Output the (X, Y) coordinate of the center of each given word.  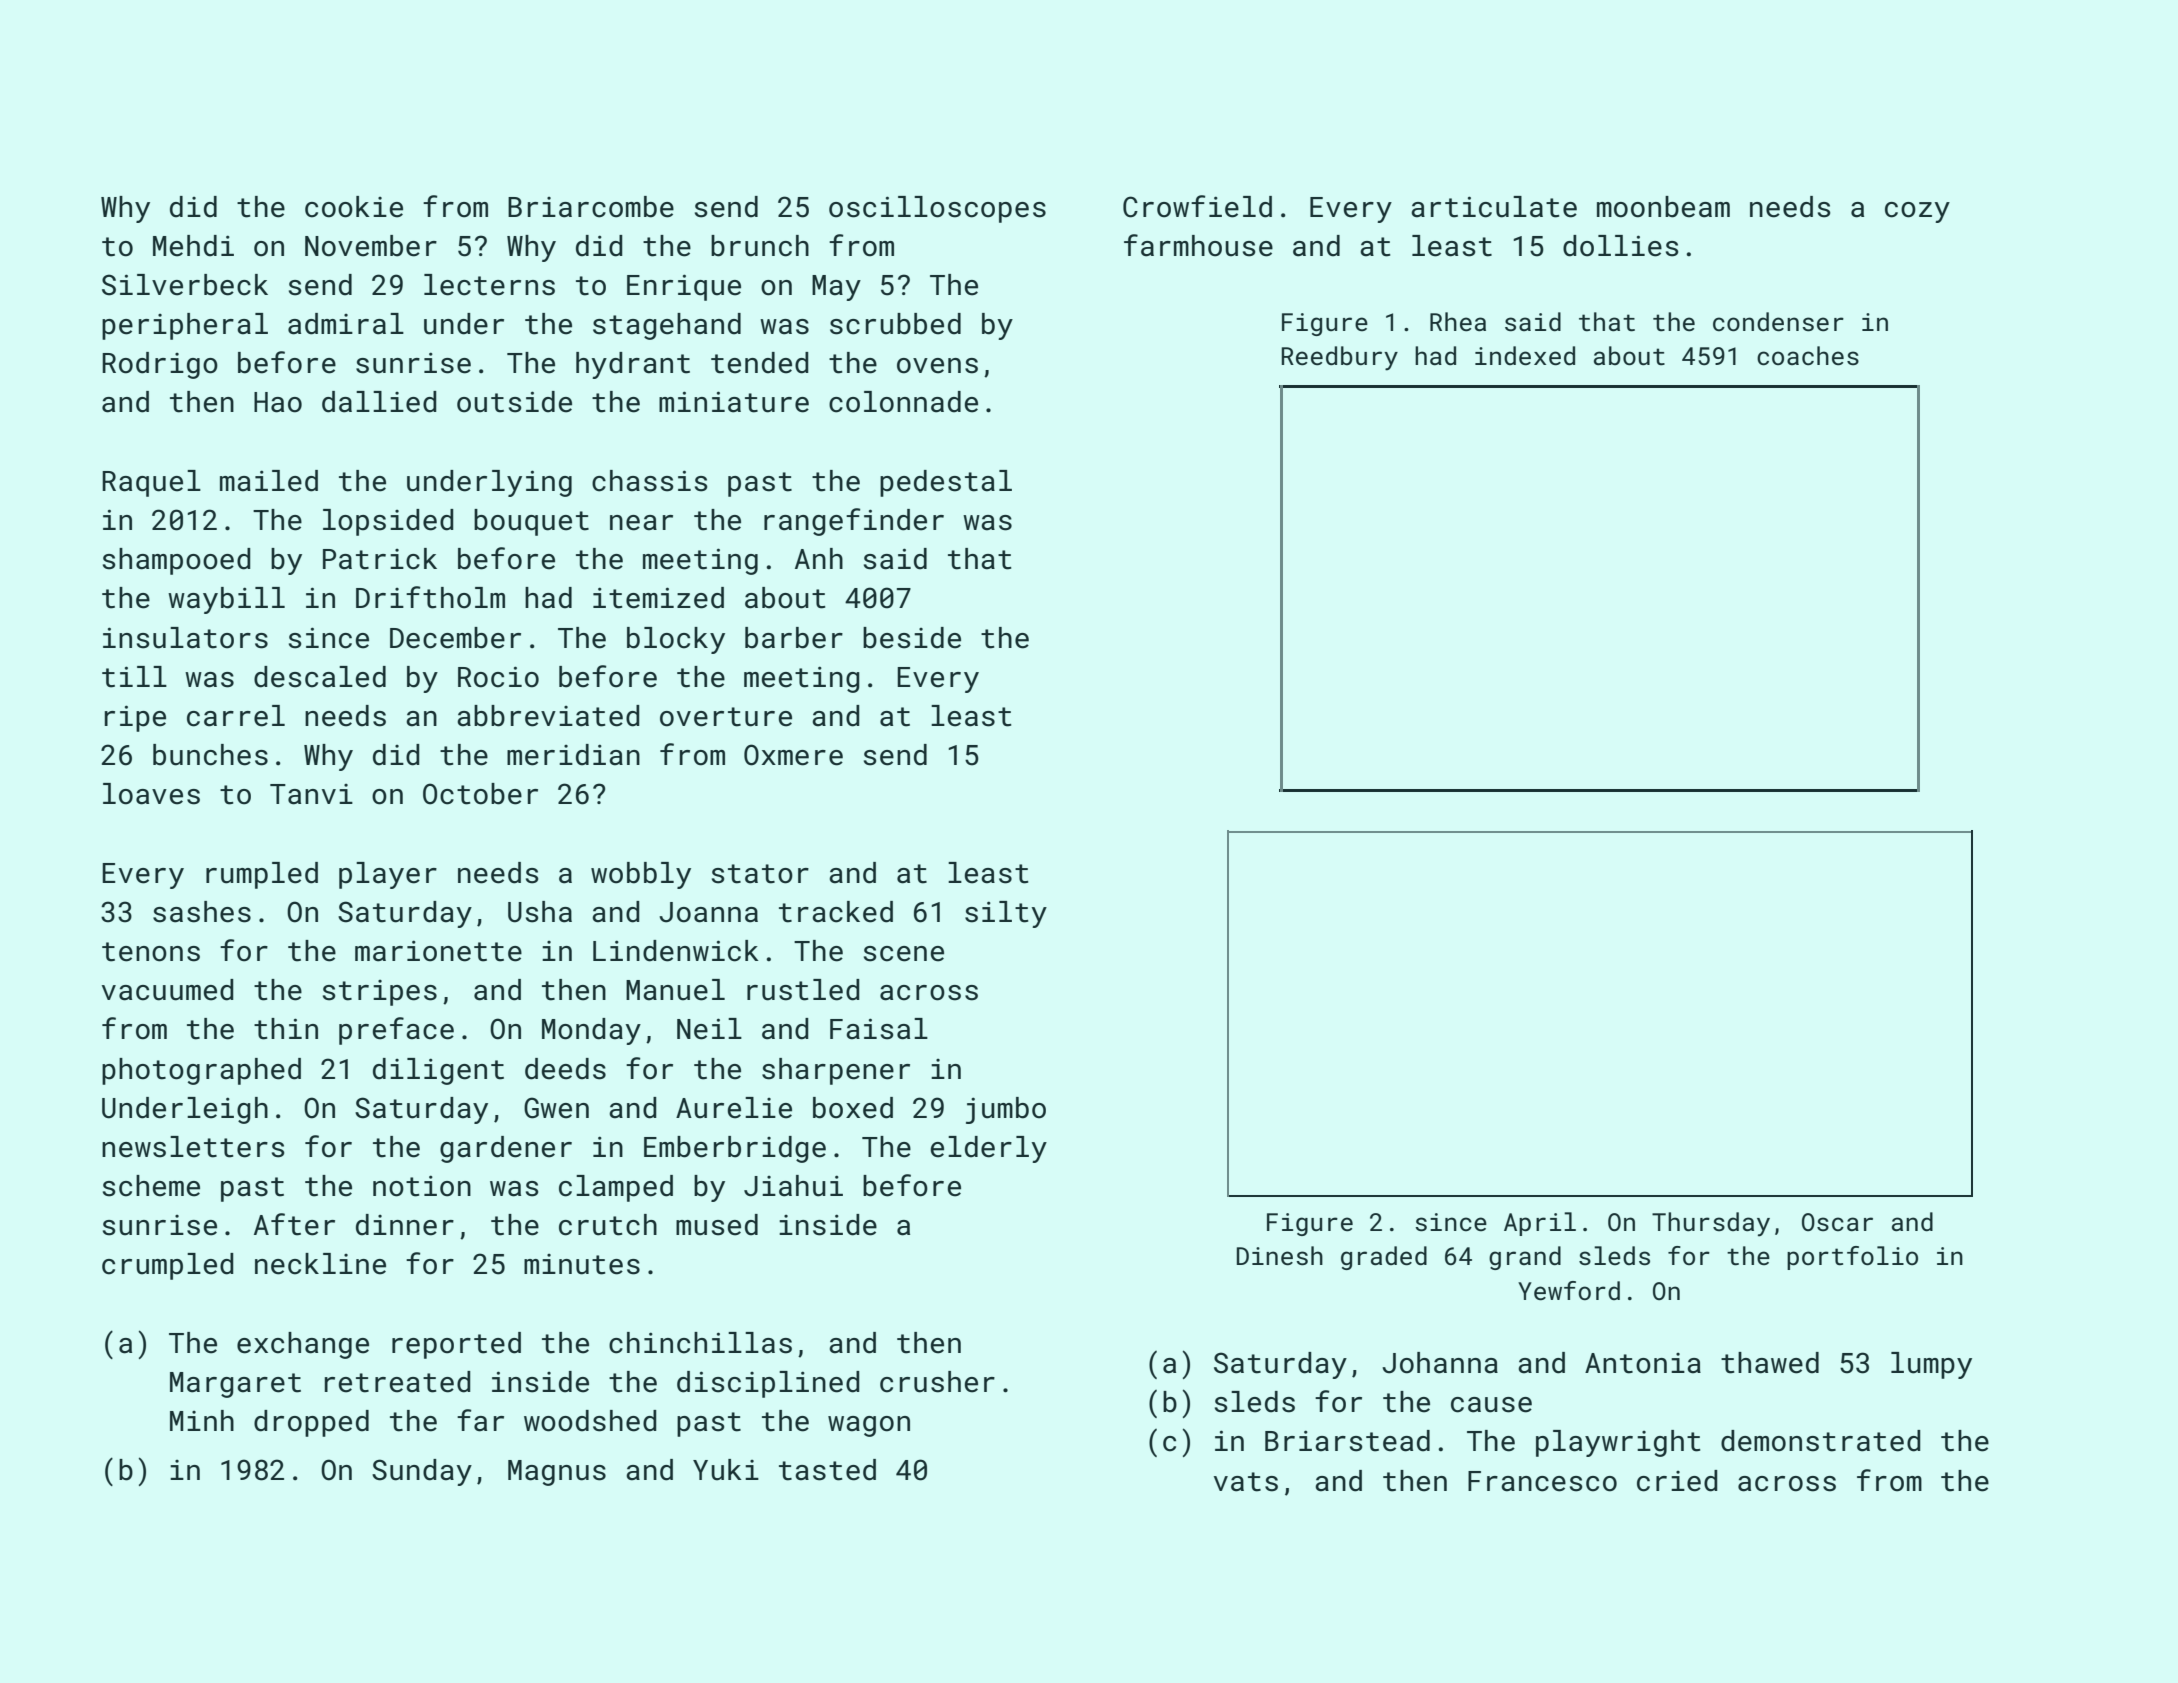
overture (726, 717)
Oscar (1837, 1222)
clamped (616, 1188)
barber (794, 638)
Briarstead (1347, 1441)
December (455, 638)
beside (912, 638)
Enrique (684, 287)
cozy (1917, 212)
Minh (202, 1420)
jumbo (1006, 1110)
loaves (151, 794)
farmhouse (1198, 245)
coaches (1808, 356)
